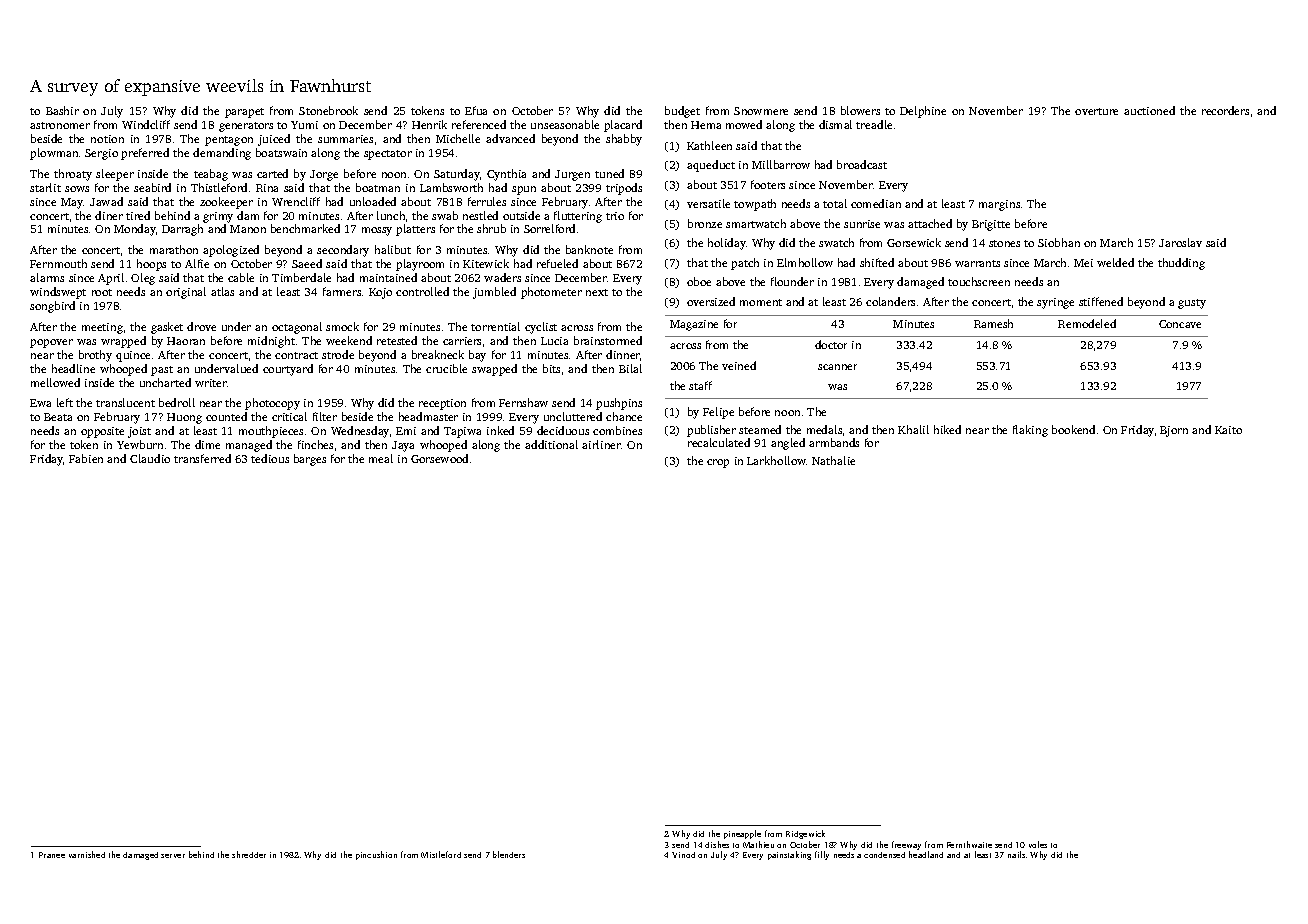 The height and width of the screenshot is (924, 1308). I want to click on veined, so click(739, 365).
